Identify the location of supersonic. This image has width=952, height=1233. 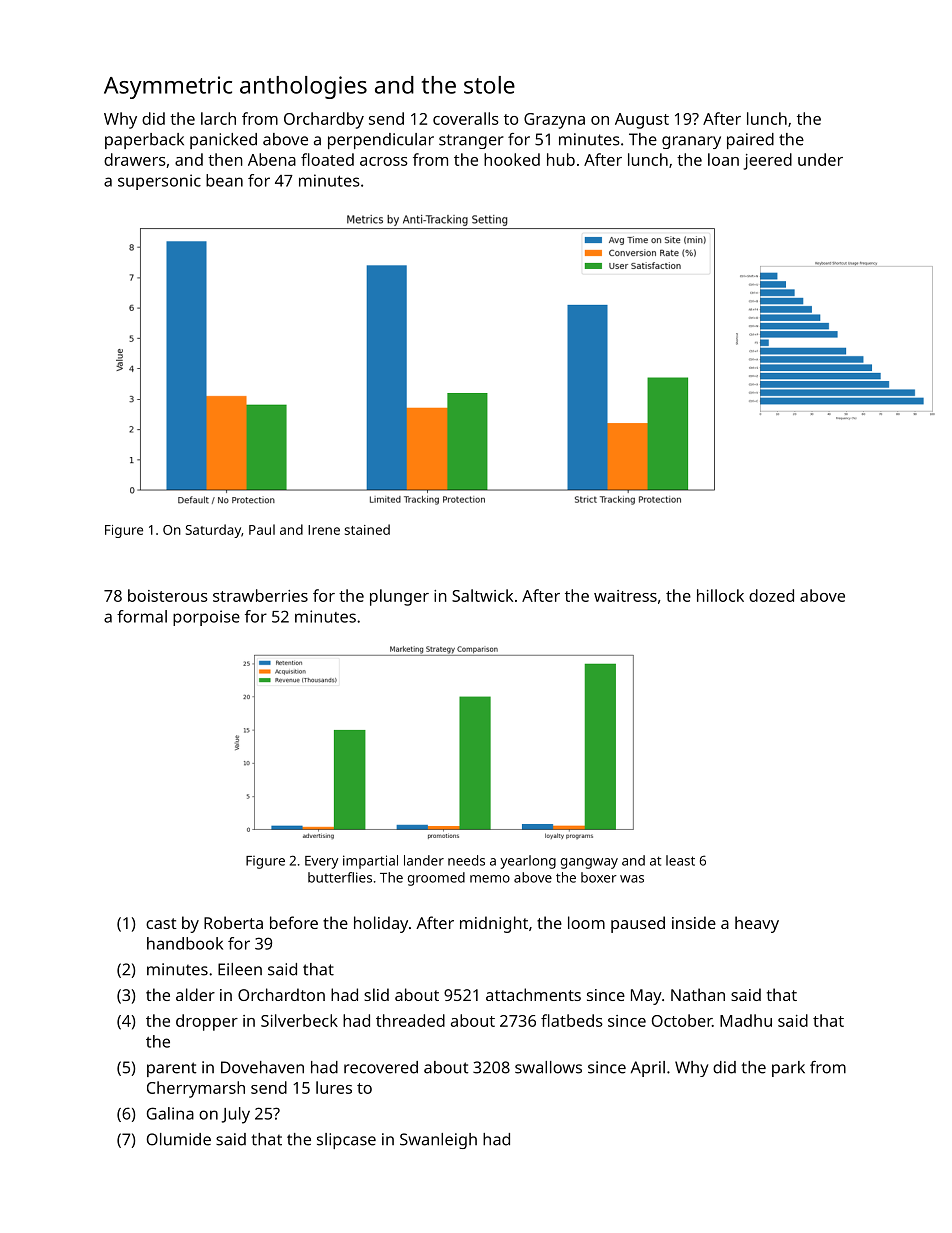
(159, 182).
